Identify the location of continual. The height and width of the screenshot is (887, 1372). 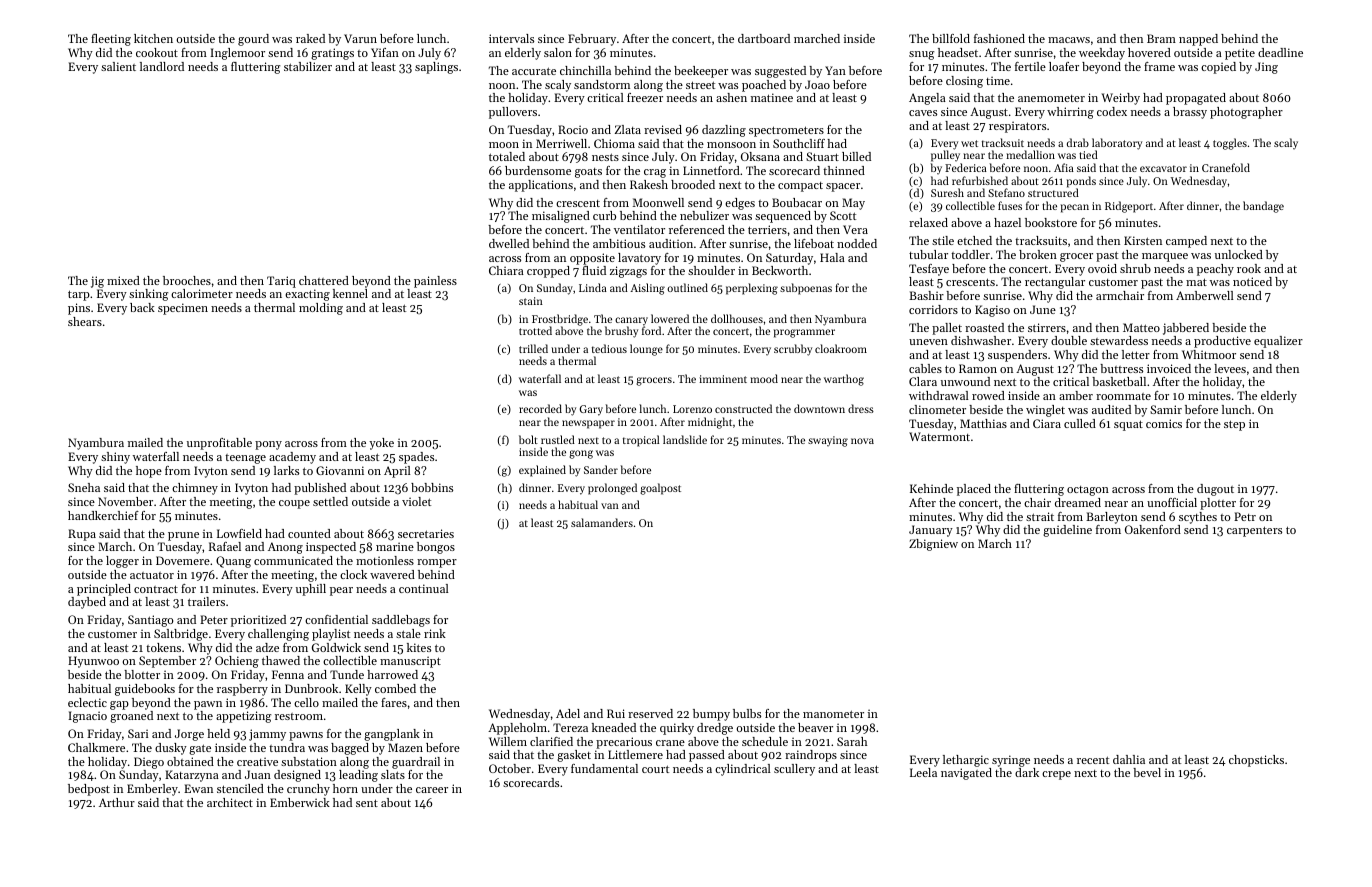
(424, 588).
